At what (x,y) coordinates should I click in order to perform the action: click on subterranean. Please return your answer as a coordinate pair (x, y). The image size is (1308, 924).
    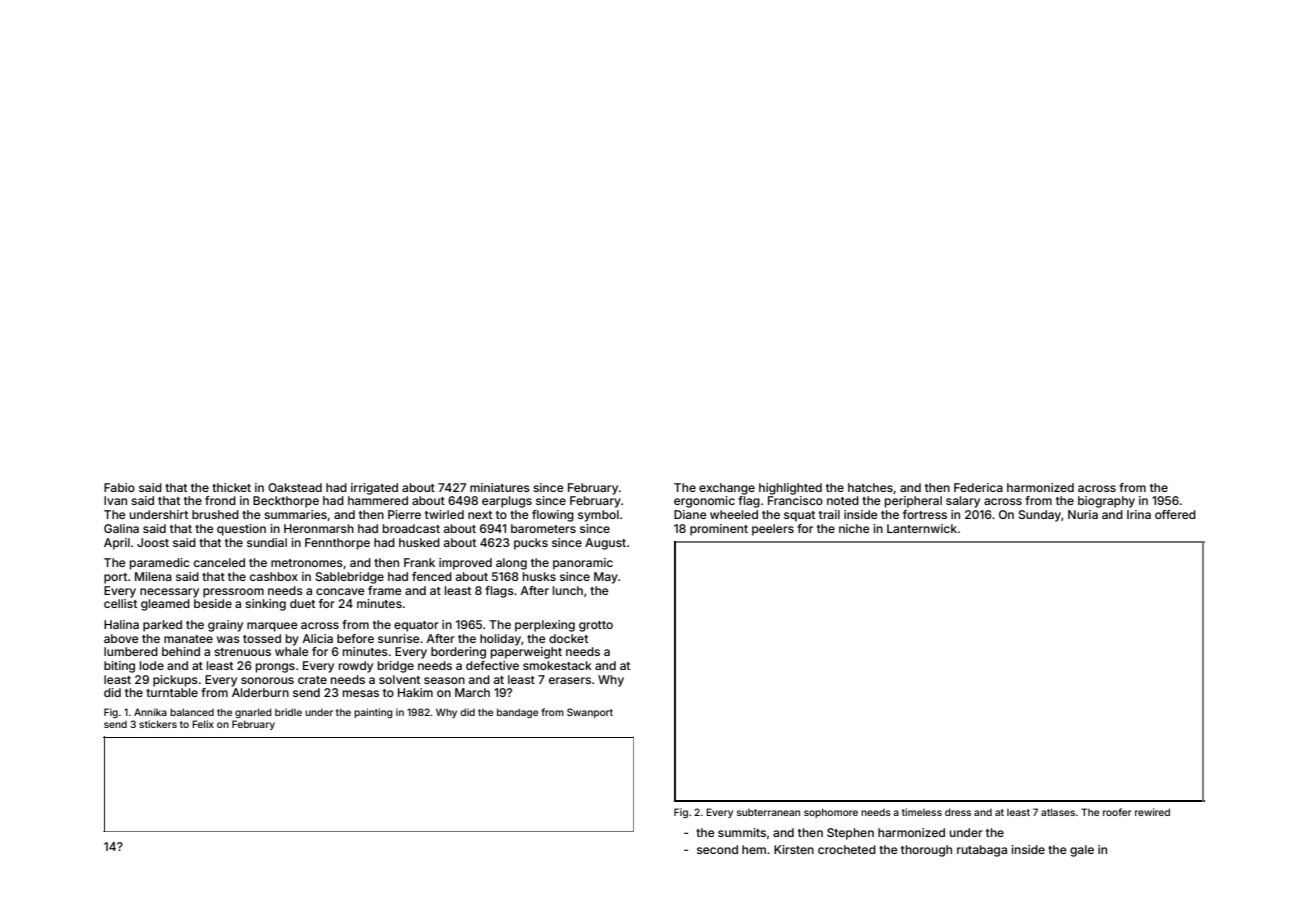
    Looking at the image, I should click on (768, 812).
